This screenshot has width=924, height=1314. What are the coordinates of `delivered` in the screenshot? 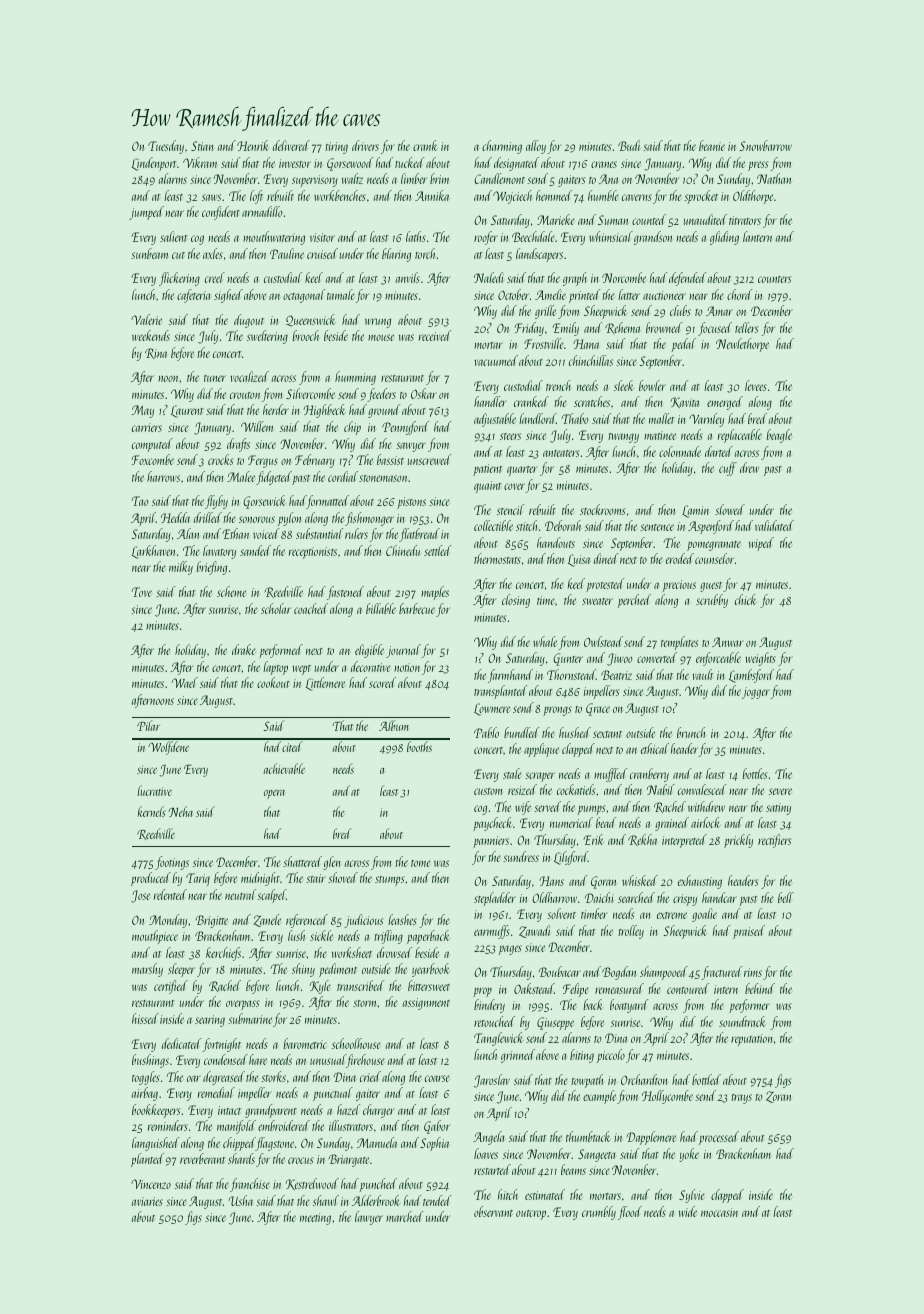 It's located at (291, 145).
